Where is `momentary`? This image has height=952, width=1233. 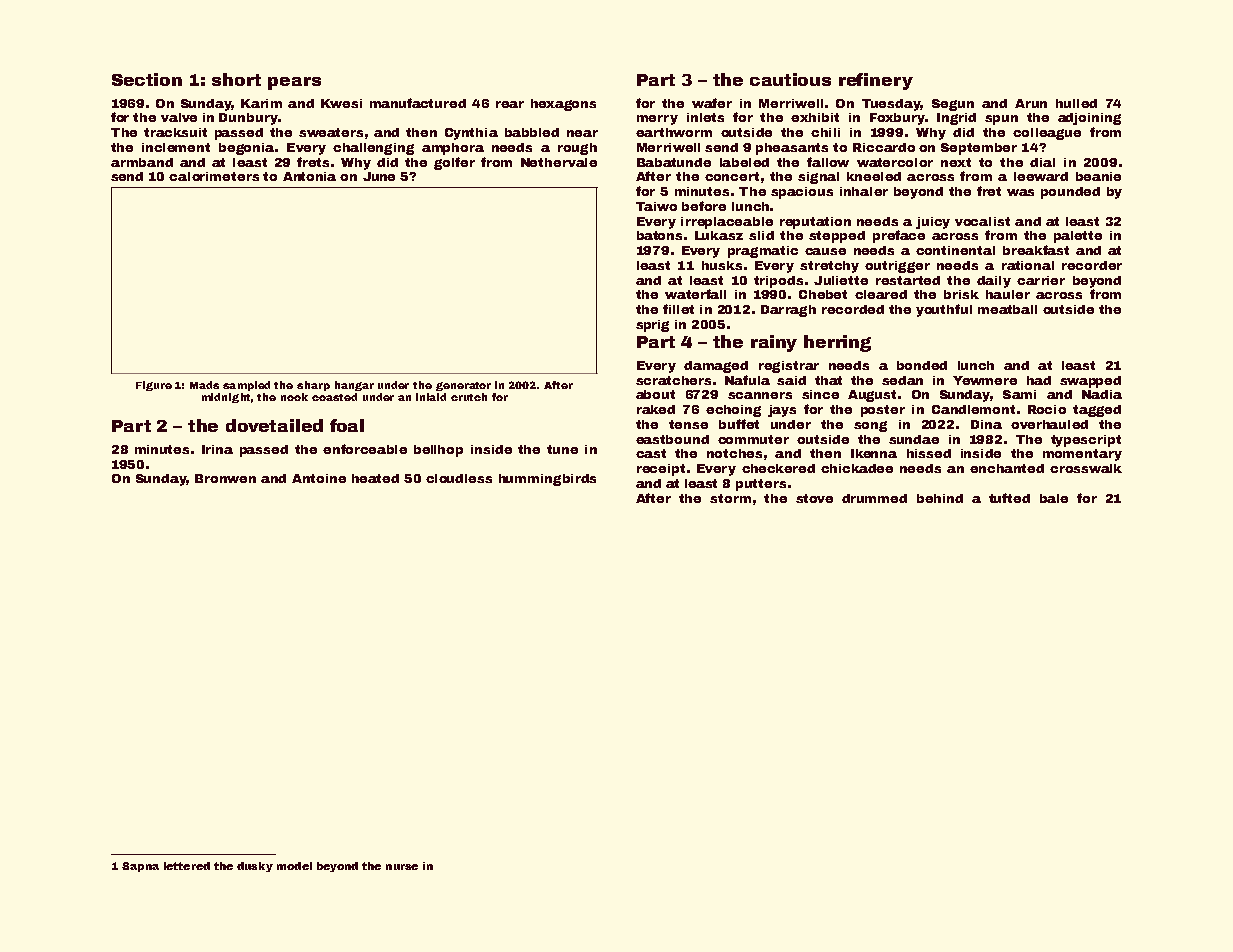
momentary is located at coordinates (1082, 455).
